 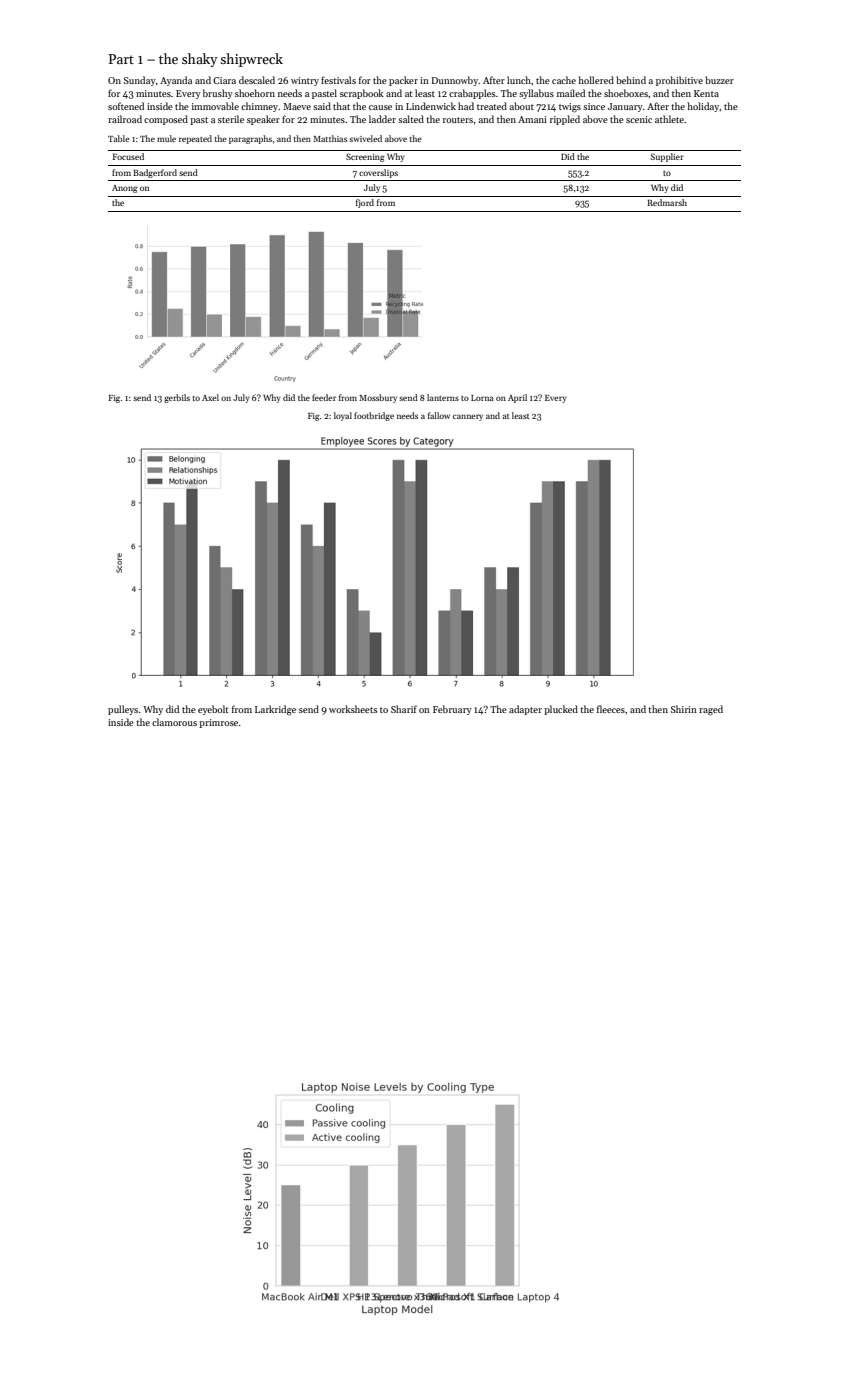 What do you see at coordinates (468, 417) in the page?
I see `cannery` at bounding box center [468, 417].
